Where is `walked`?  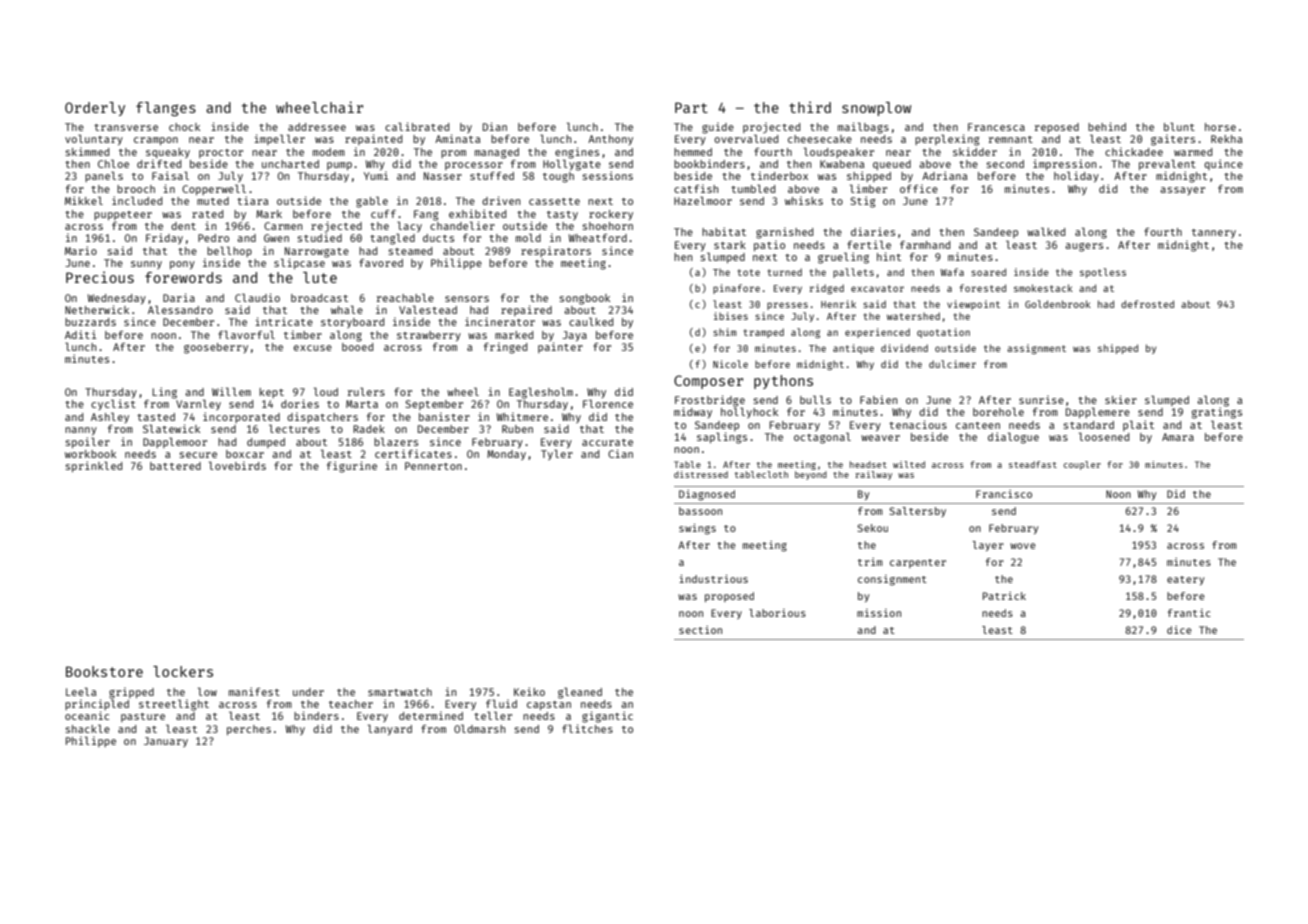
walked is located at coordinates (1046, 231).
